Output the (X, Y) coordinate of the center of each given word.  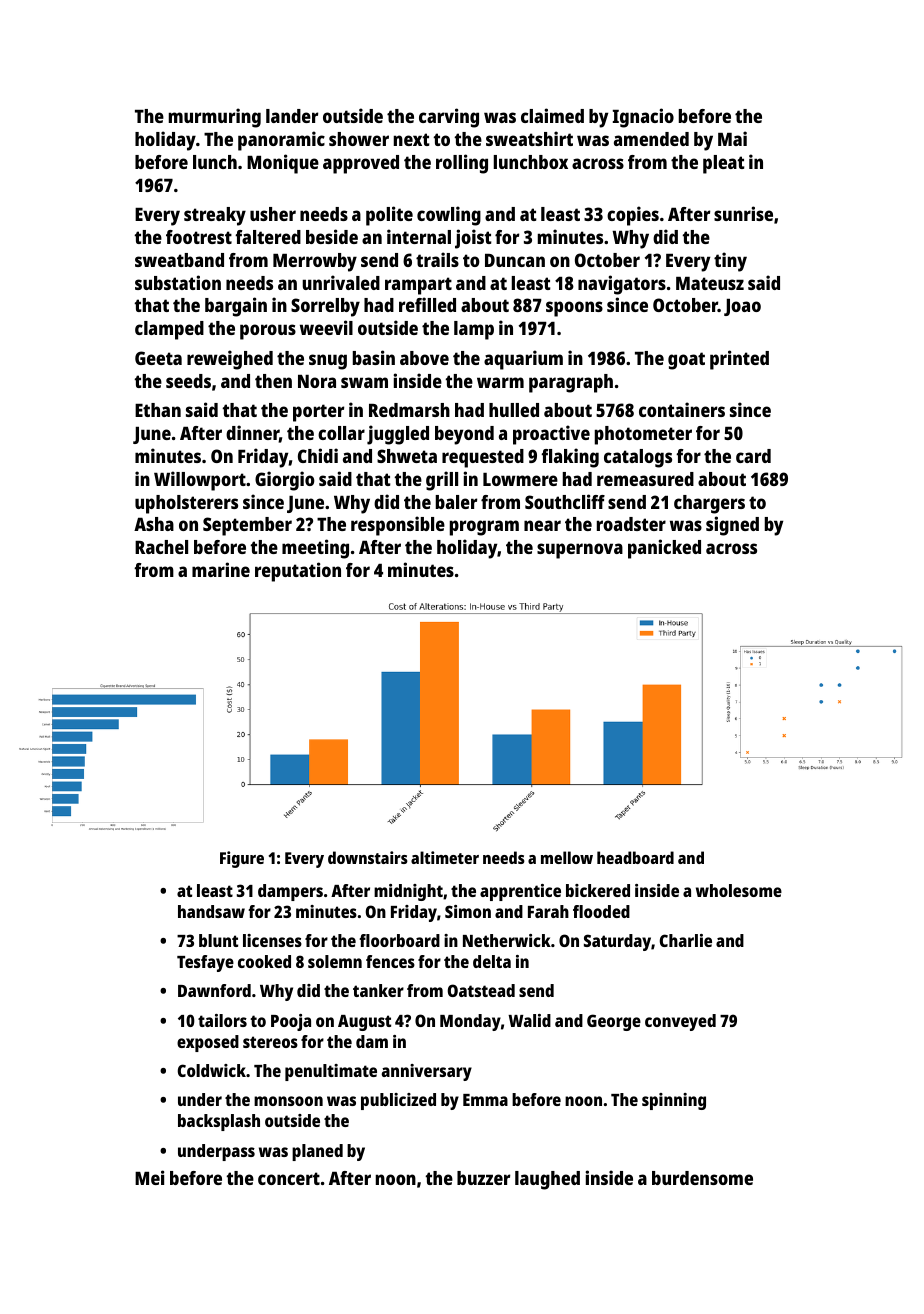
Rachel (161, 547)
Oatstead (481, 990)
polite (389, 216)
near (542, 525)
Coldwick (212, 1070)
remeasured (645, 479)
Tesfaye (205, 963)
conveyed (680, 1022)
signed (732, 526)
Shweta (407, 456)
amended (651, 139)
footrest (199, 237)
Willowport (200, 481)
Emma (485, 1100)
